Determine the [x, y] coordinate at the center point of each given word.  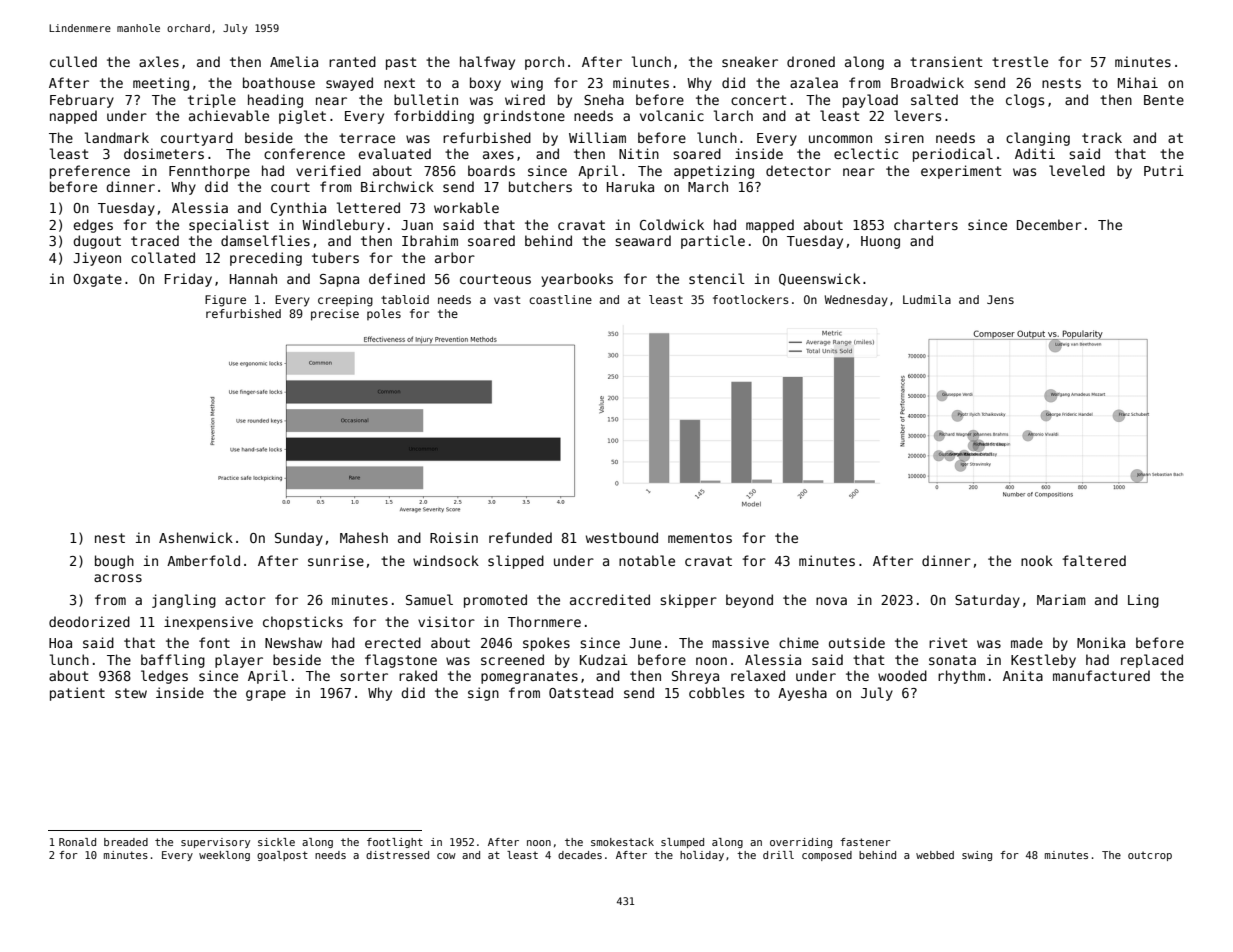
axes [498, 155]
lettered [368, 207]
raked [418, 675]
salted [934, 99]
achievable [229, 115]
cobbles [716, 692]
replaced [1152, 661]
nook [1037, 560]
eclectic [866, 153]
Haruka [630, 186]
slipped [516, 562]
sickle [276, 842]
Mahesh [364, 537]
